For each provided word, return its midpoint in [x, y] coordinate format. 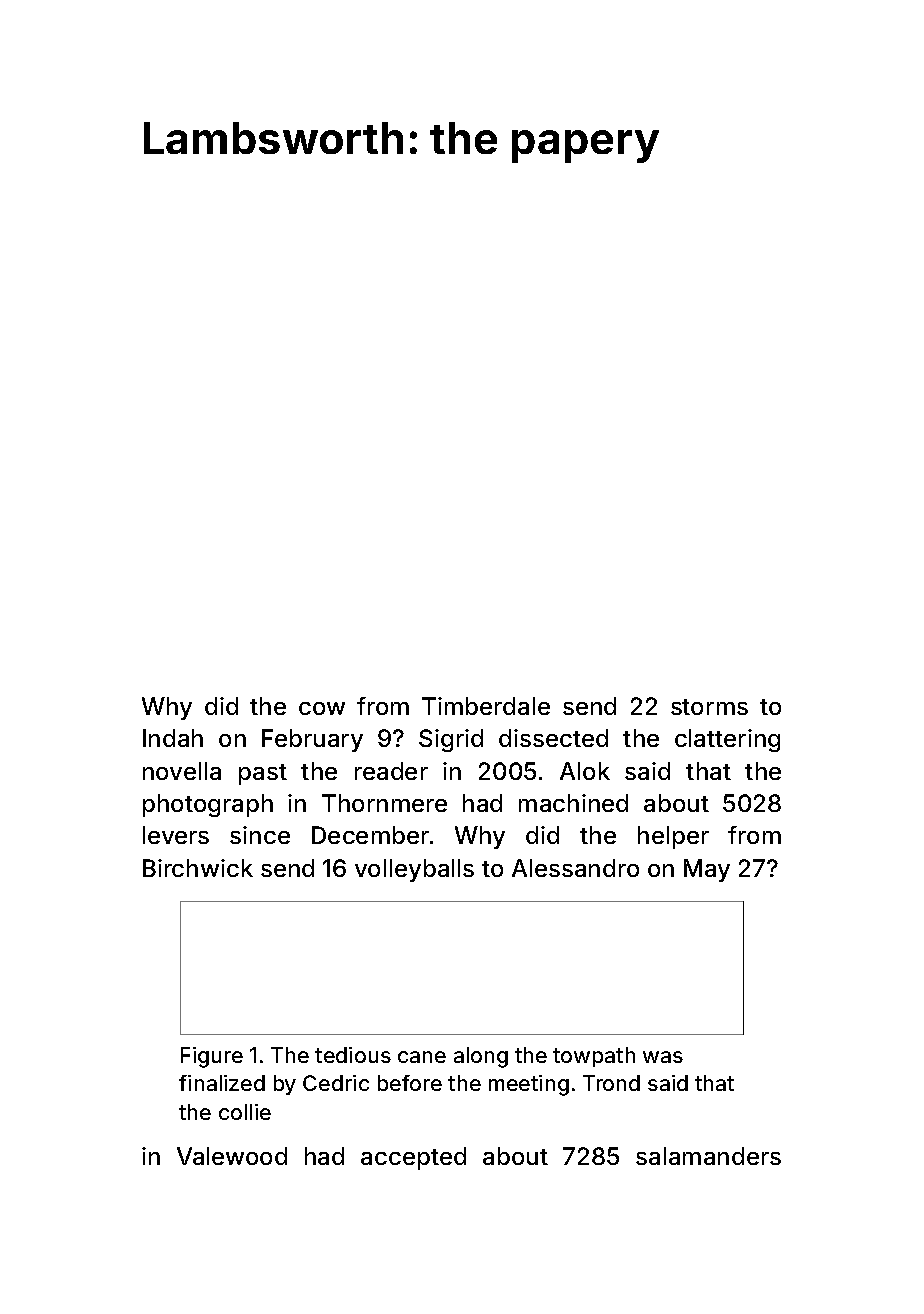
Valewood [232, 1156]
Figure [212, 1057]
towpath [594, 1057]
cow [322, 708]
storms [709, 707]
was [663, 1057]
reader [391, 771]
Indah [173, 738]
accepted [413, 1158]
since [260, 835]
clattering [727, 740]
